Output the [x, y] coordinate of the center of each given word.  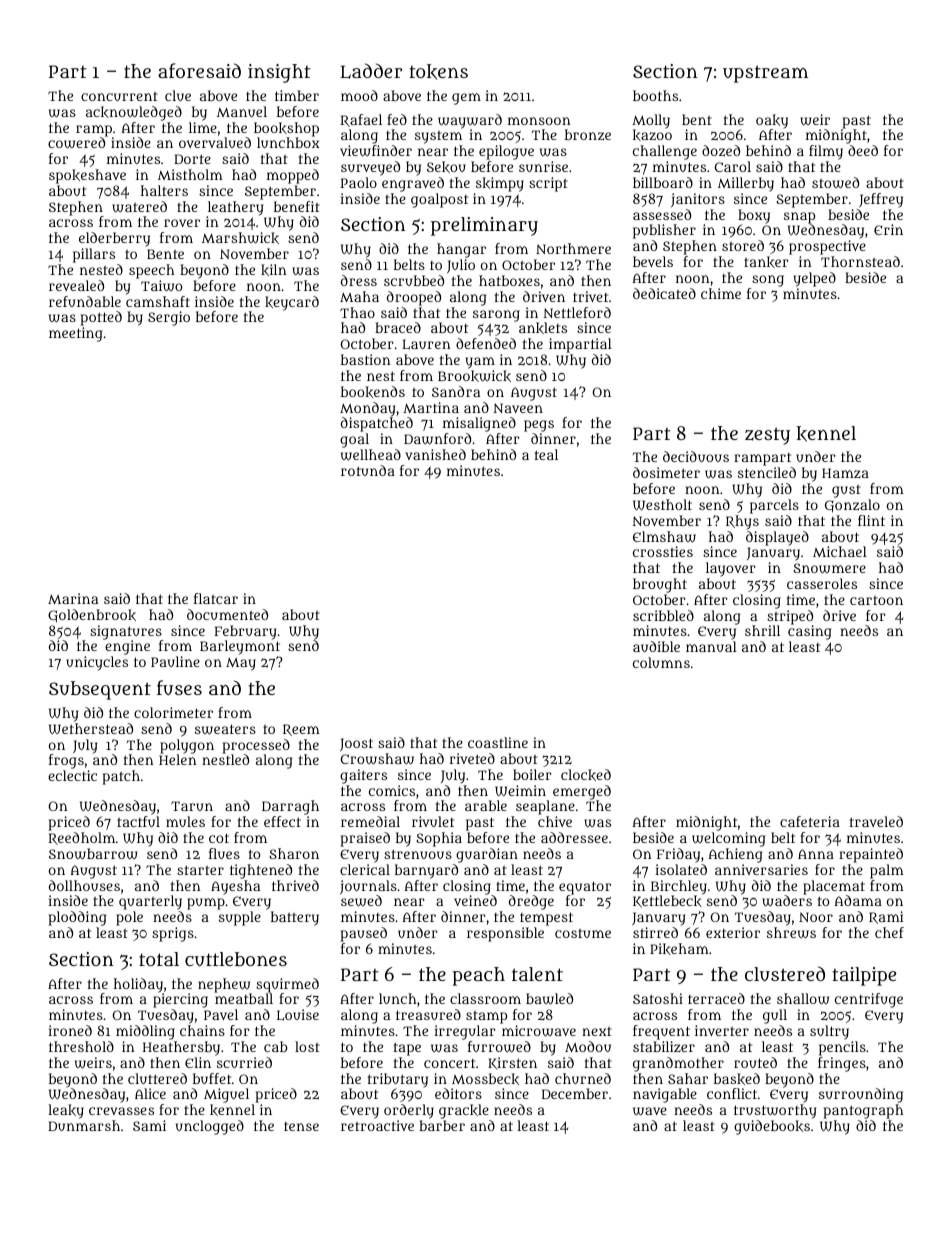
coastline [498, 742]
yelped [815, 279]
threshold [81, 1046]
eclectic [72, 775]
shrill [762, 630]
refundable [85, 301]
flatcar [216, 598]
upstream [765, 74]
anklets [543, 328]
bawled [549, 999]
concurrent [119, 96]
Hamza [845, 473]
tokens [438, 72]
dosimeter [666, 472]
